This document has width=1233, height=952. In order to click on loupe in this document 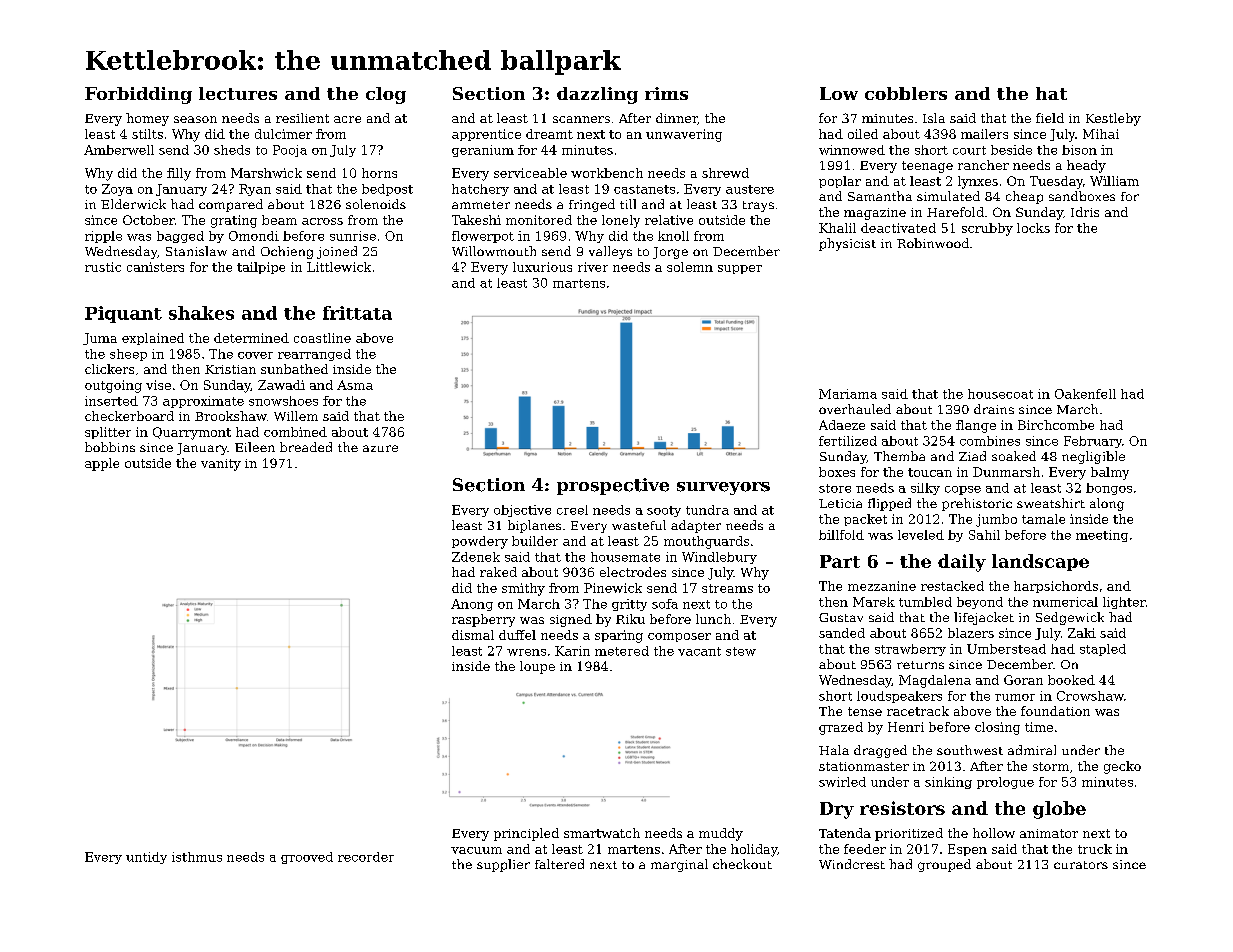, I will do `click(537, 667)`.
